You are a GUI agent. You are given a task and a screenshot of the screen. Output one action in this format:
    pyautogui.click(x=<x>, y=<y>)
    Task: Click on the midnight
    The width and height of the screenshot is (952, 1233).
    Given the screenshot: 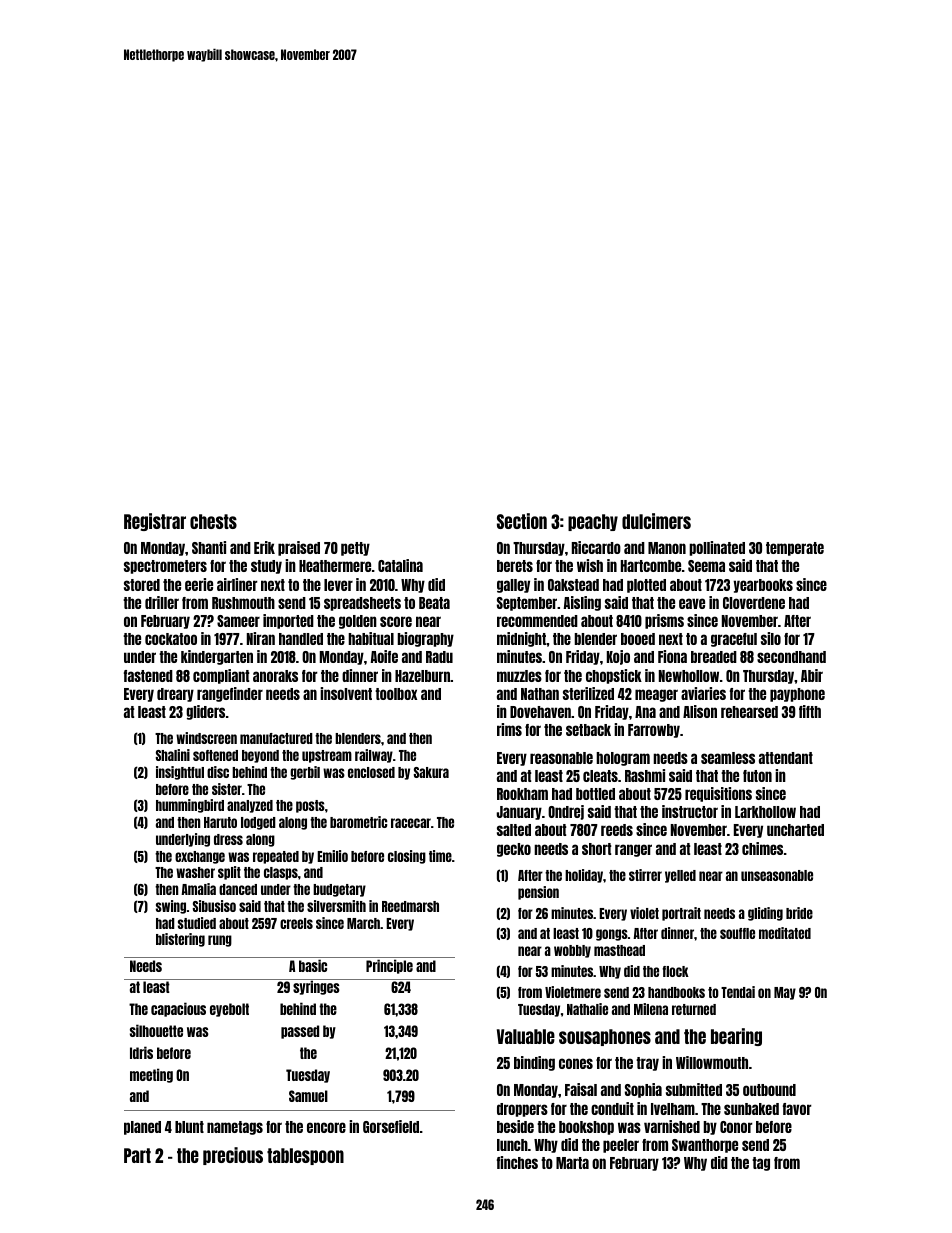 What is the action you would take?
    pyautogui.click(x=521, y=639)
